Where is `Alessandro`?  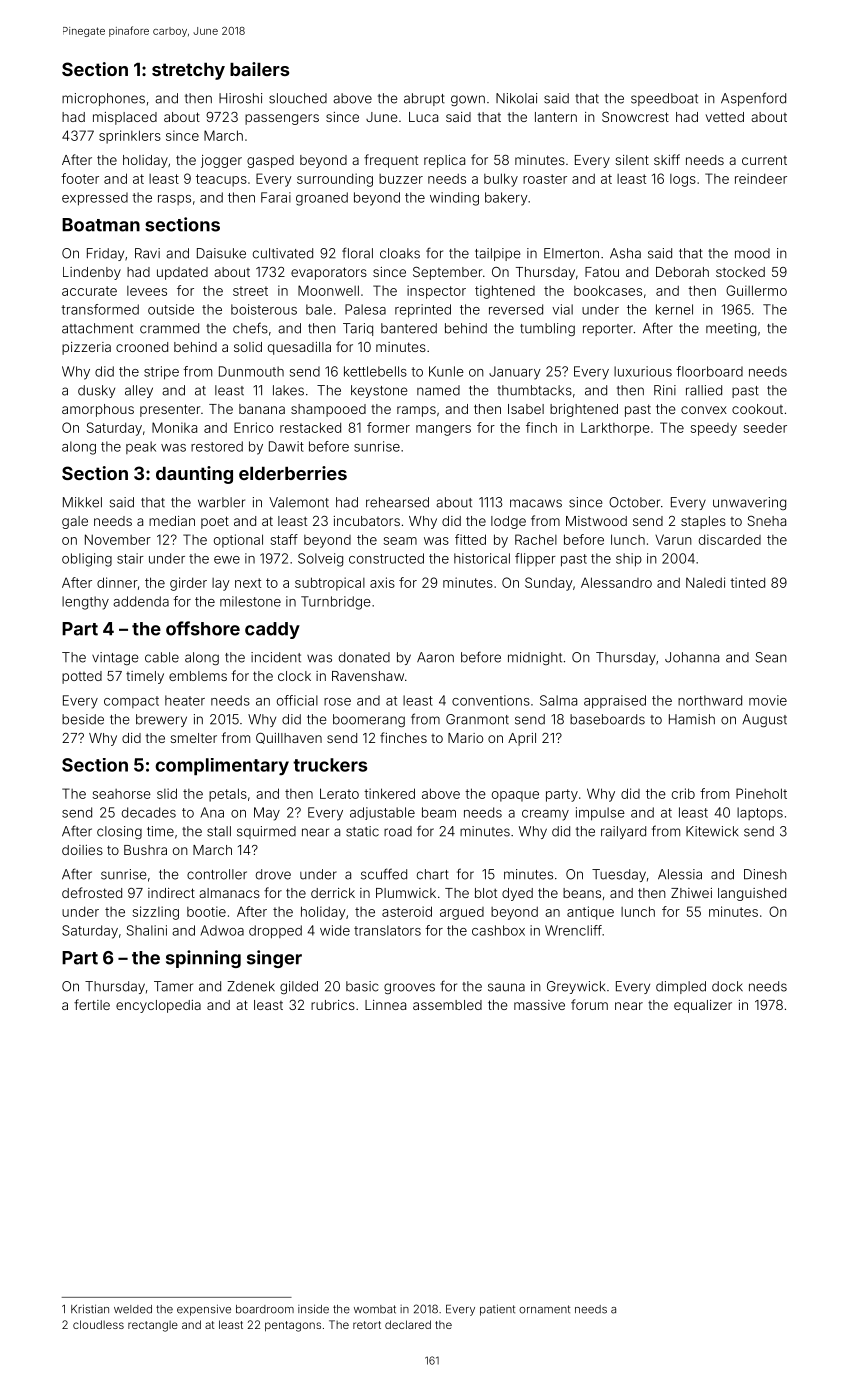 Alessandro is located at coordinates (616, 582).
